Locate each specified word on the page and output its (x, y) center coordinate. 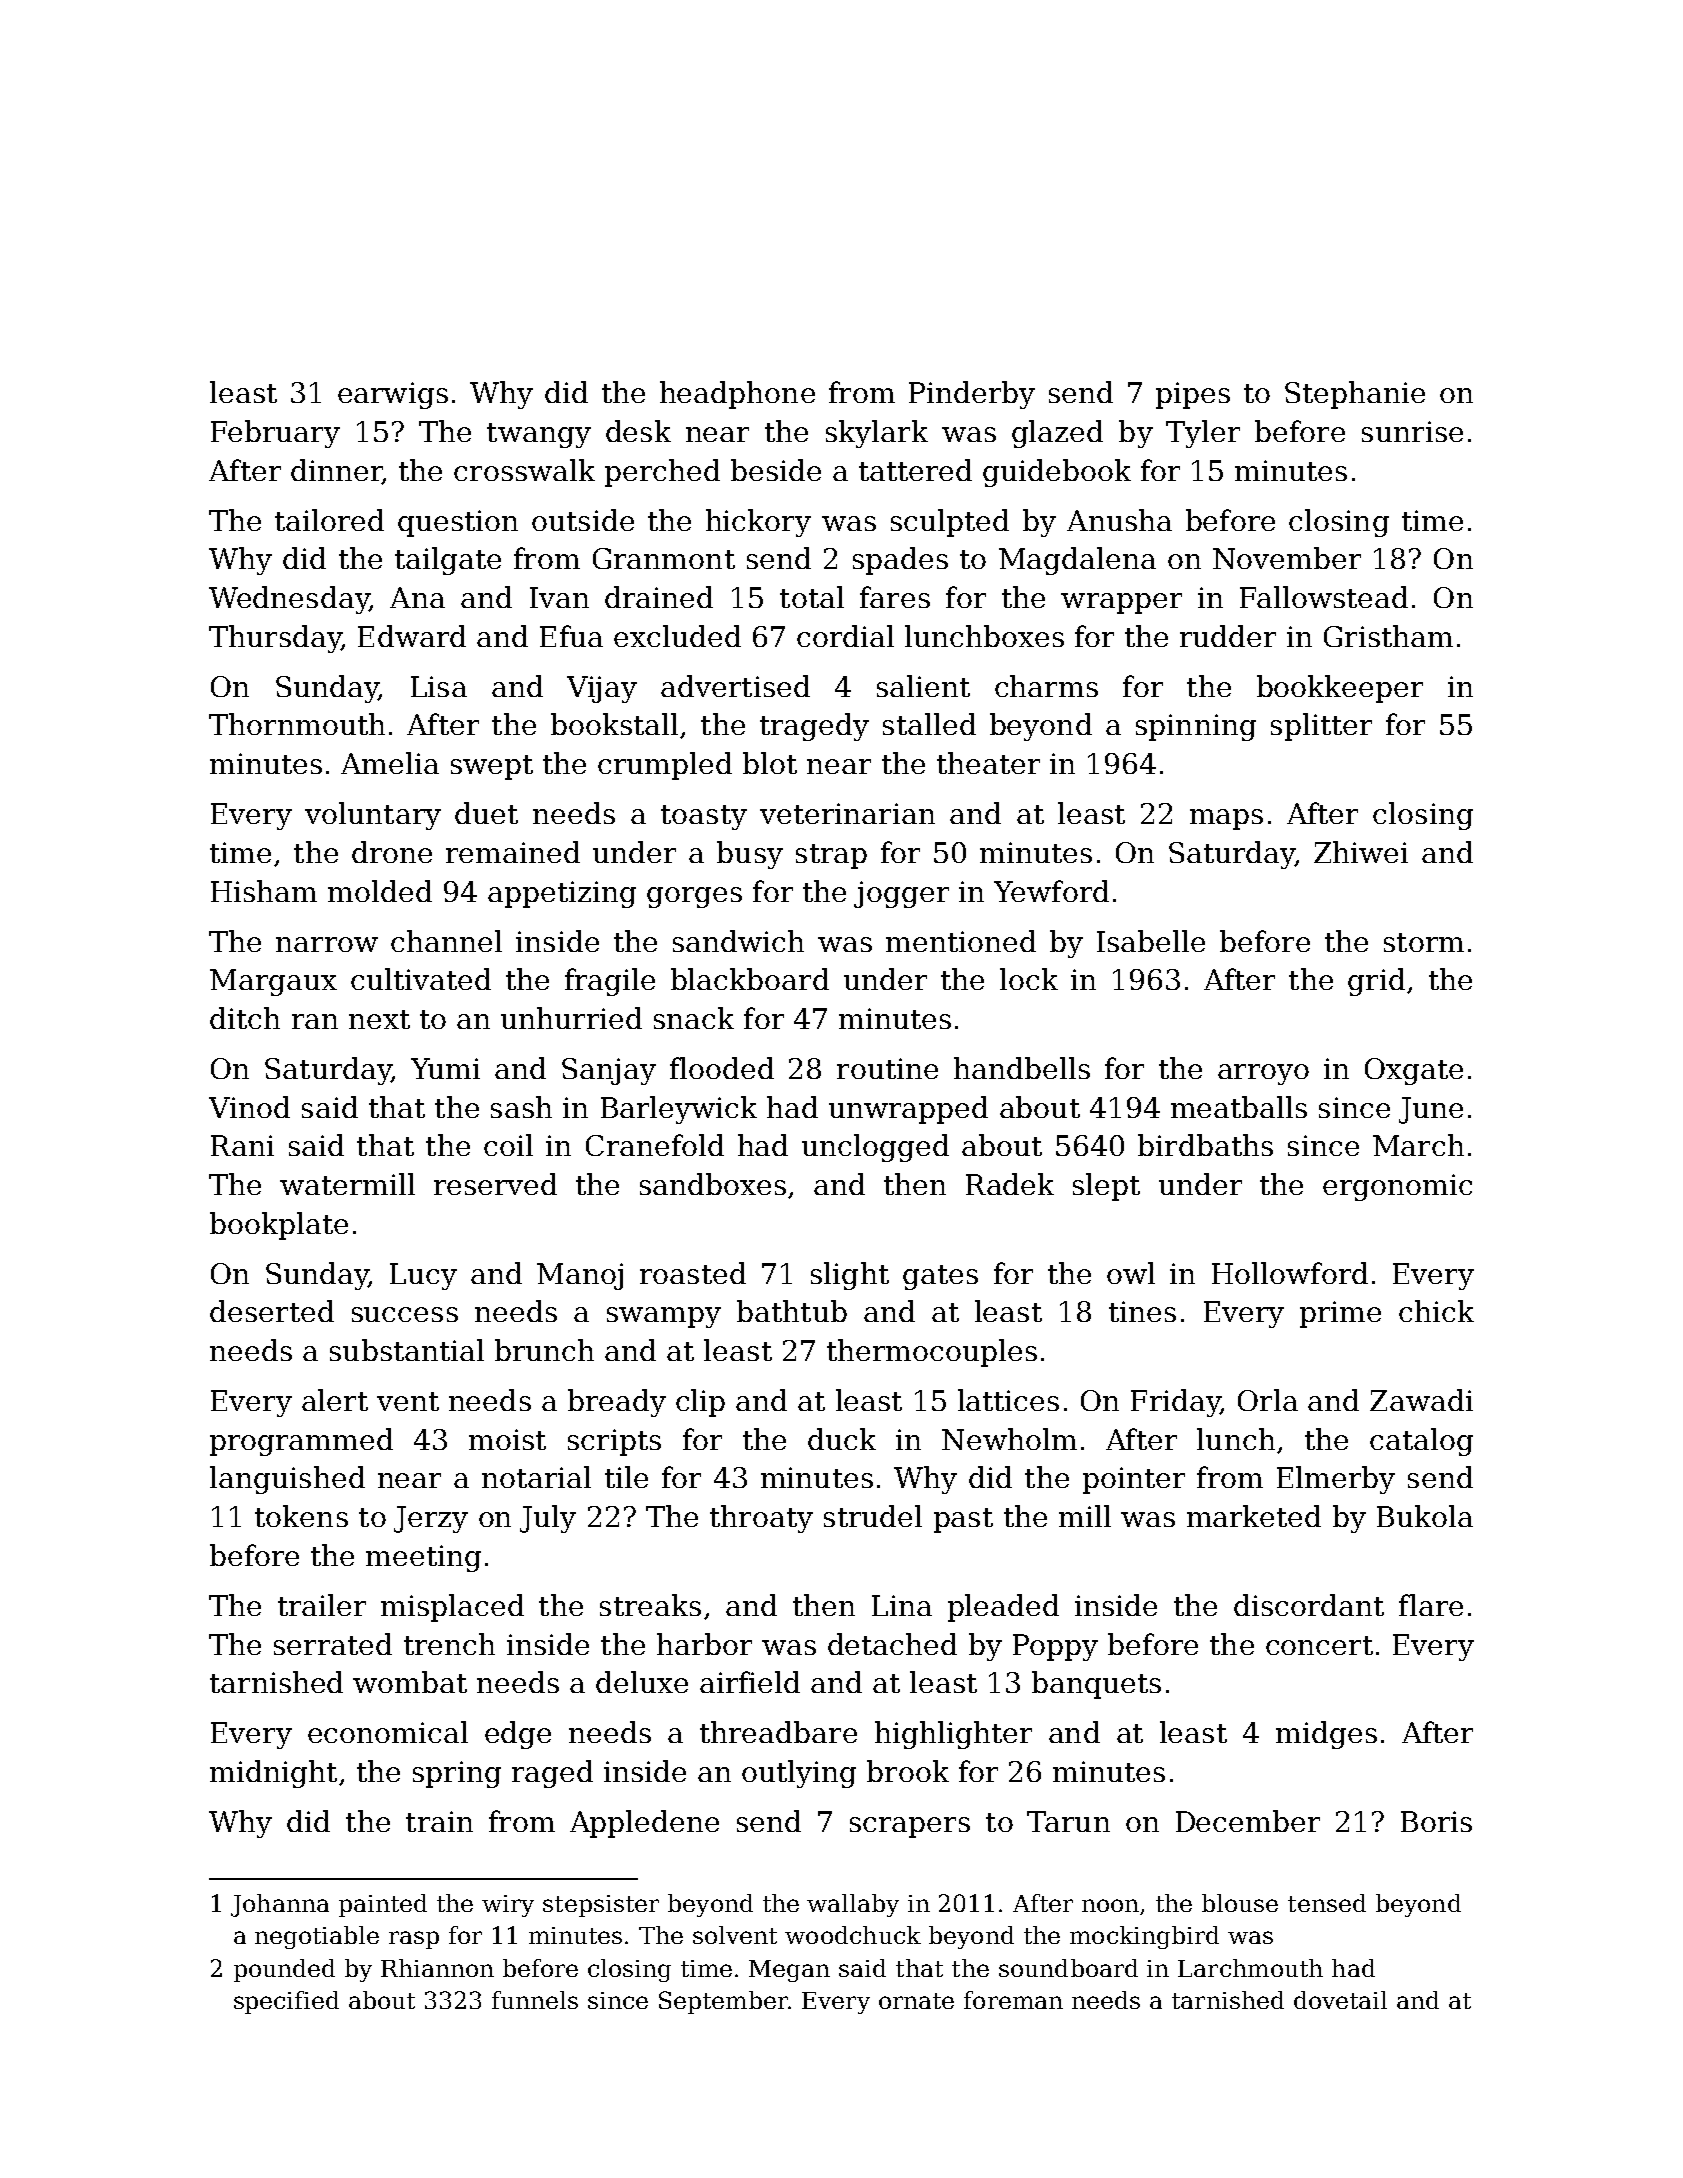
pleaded (1003, 1608)
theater (988, 763)
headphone (737, 395)
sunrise (1412, 431)
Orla (1268, 1400)
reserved (495, 1184)
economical (388, 1732)
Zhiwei (1361, 852)
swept (492, 767)
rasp (414, 1940)
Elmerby (1336, 1480)
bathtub (792, 1311)
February (275, 434)
